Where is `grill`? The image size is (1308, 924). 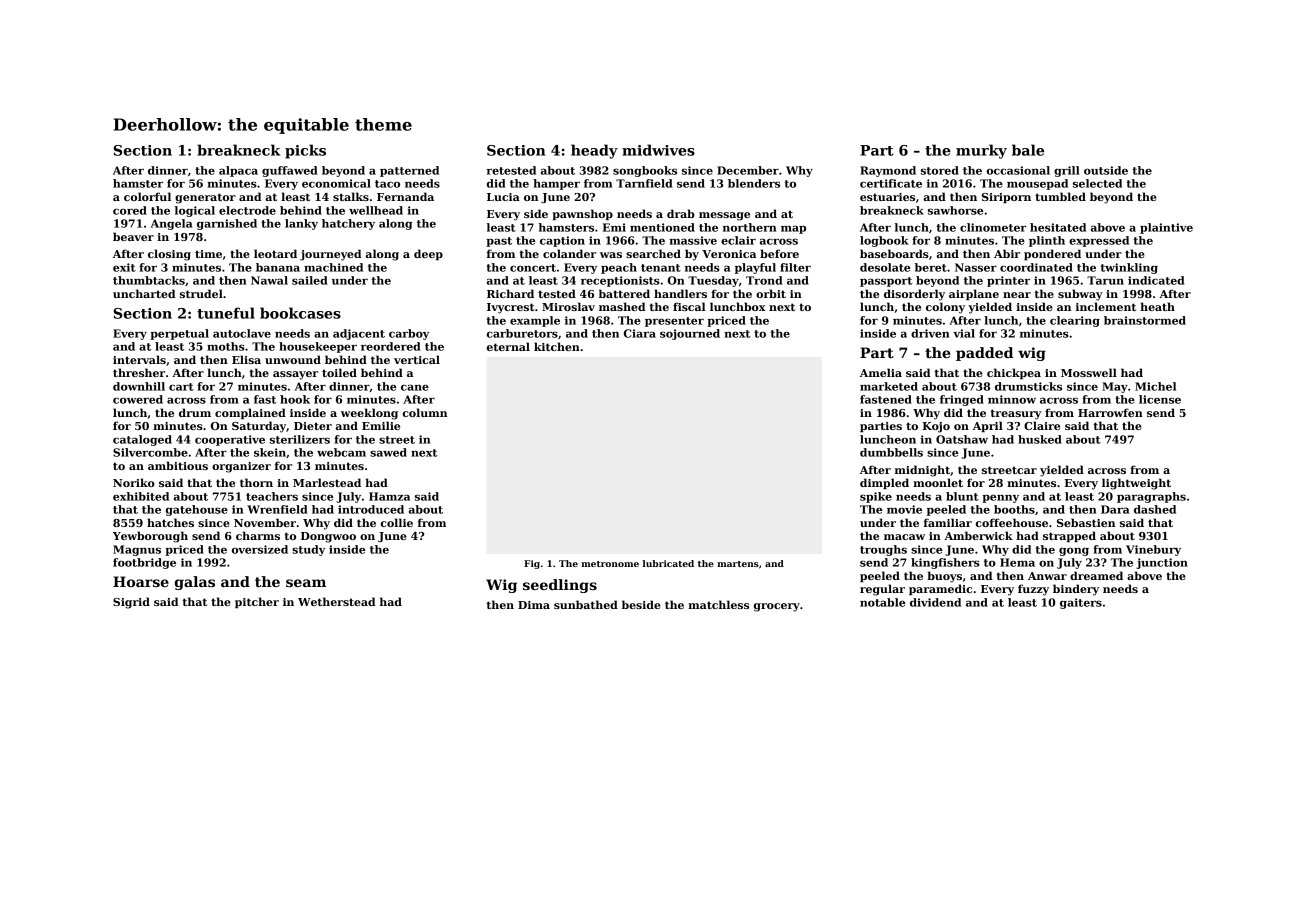 grill is located at coordinates (1067, 171).
